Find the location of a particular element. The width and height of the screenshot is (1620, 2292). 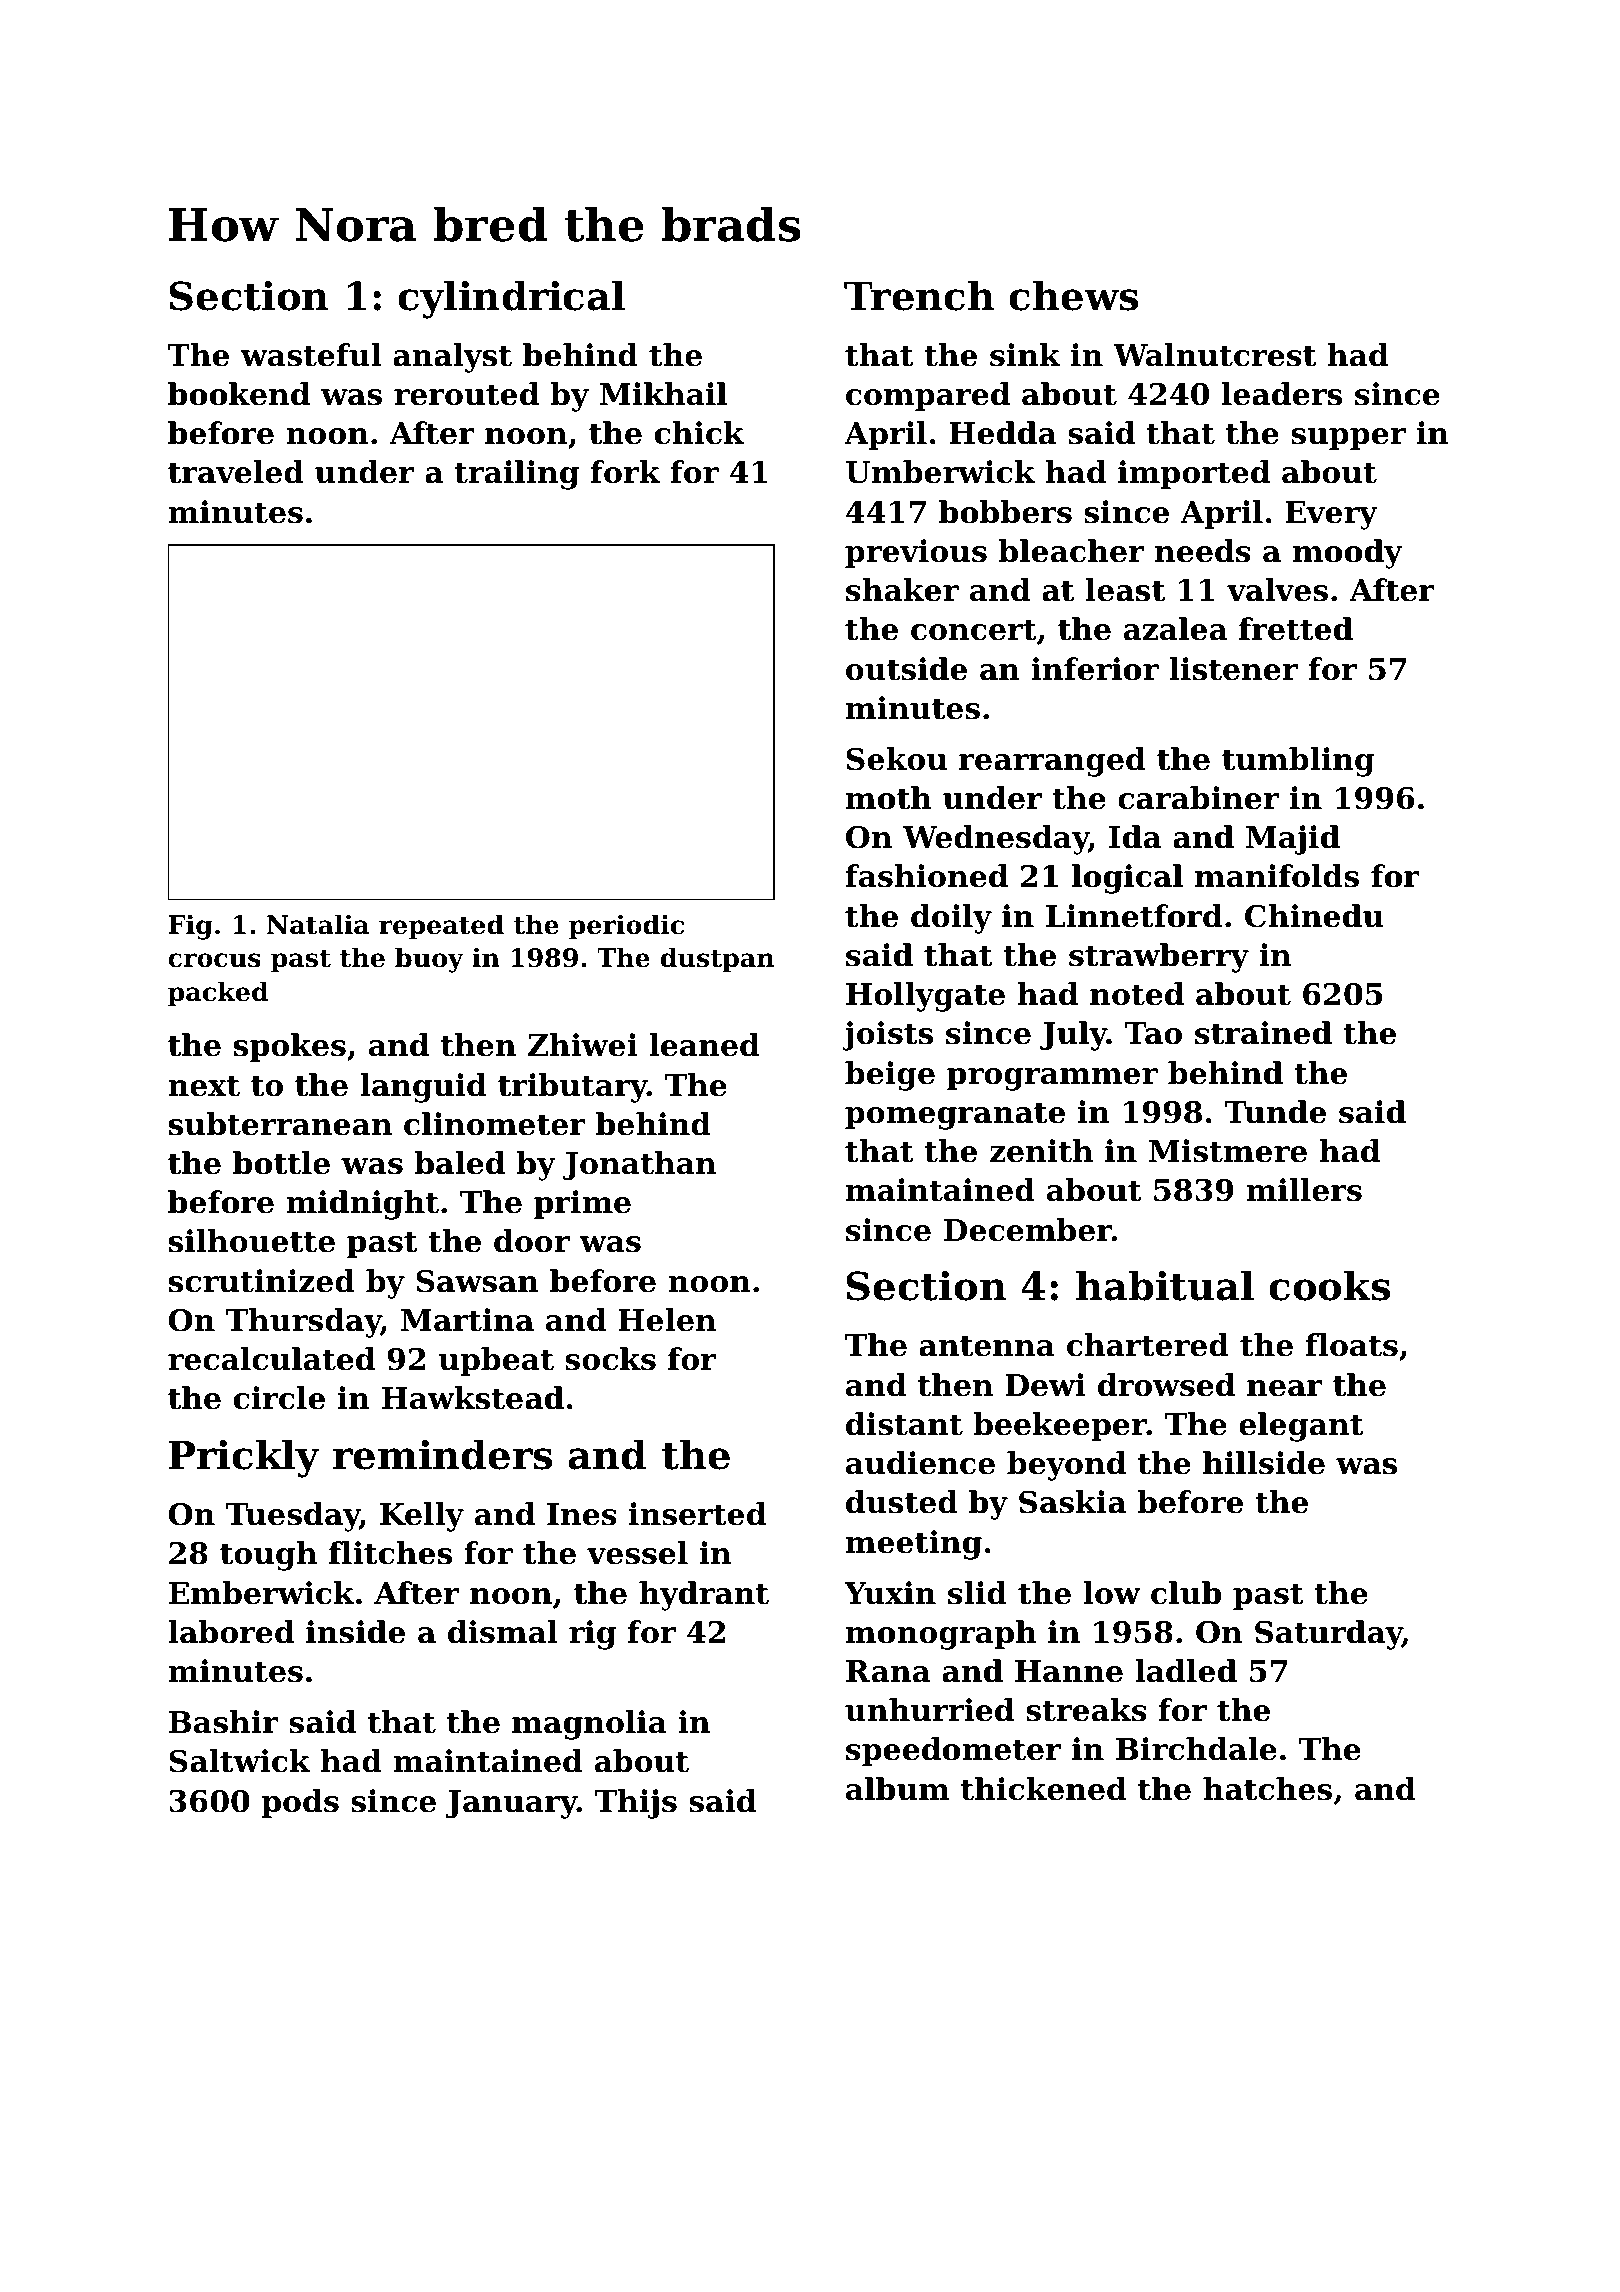

clinometer is located at coordinates (495, 1124).
